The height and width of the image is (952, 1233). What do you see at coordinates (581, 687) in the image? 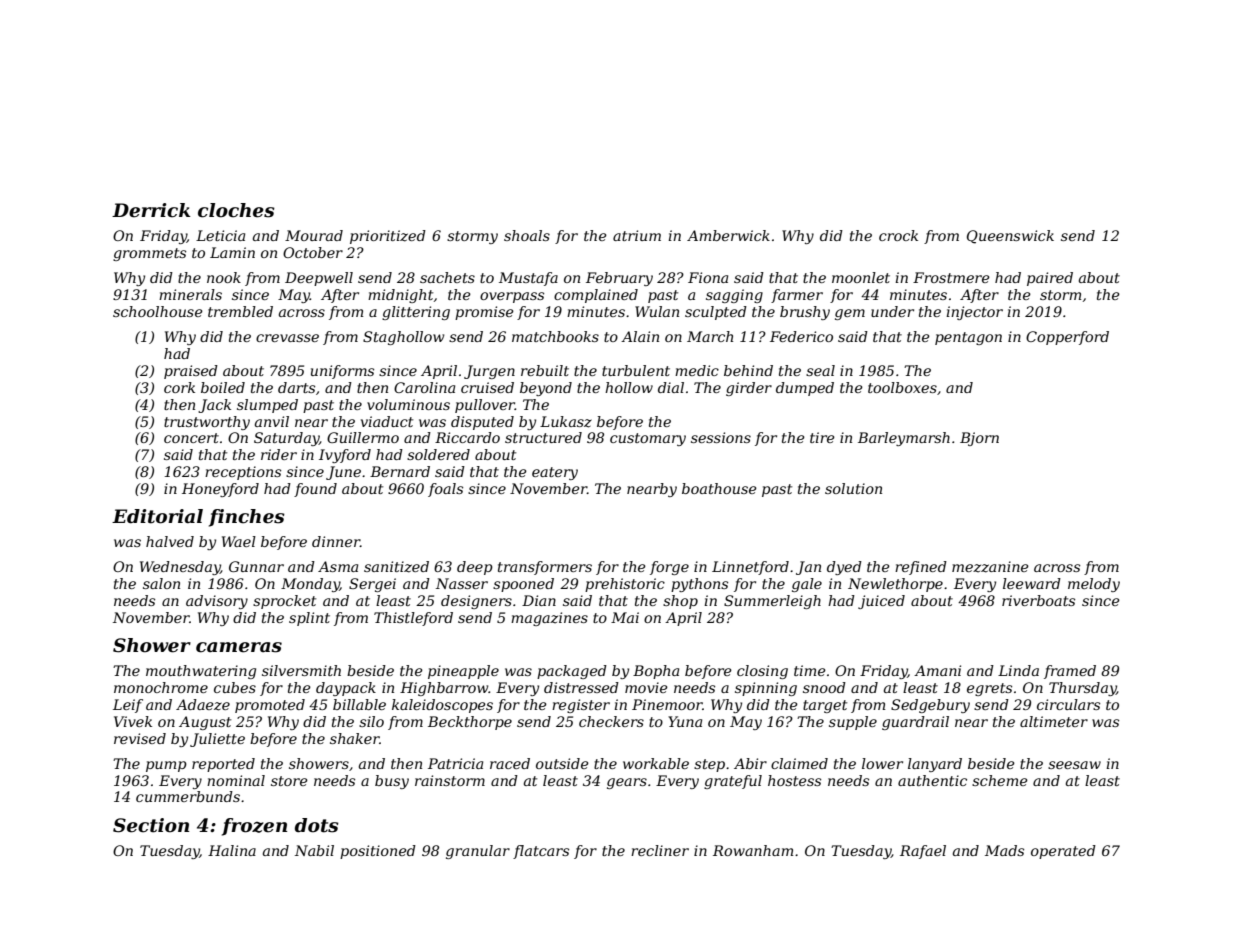
I see `distressed` at bounding box center [581, 687].
